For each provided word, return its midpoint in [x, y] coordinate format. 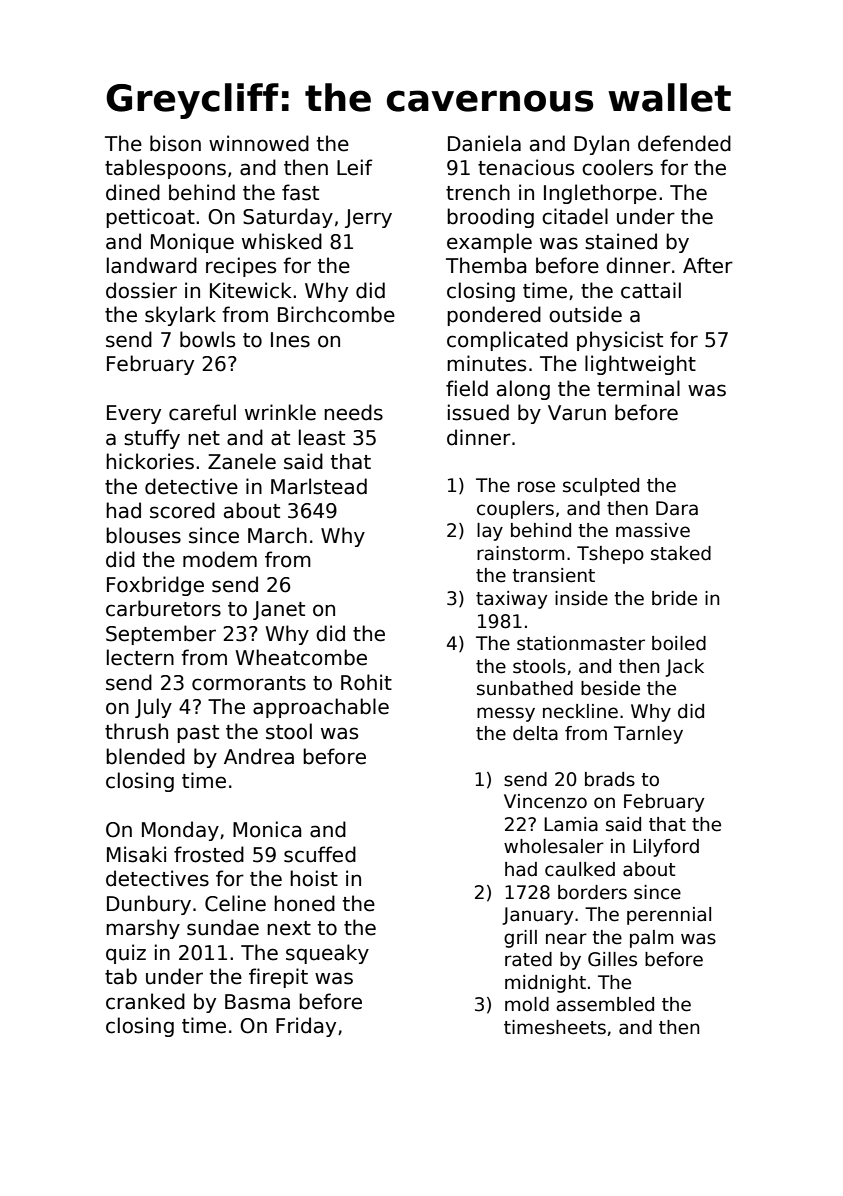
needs [353, 412]
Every [134, 414]
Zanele [242, 461]
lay [490, 532]
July [153, 708]
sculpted [601, 487]
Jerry [368, 218]
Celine [235, 903]
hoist [314, 878]
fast [300, 192]
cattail [651, 290]
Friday [306, 1027]
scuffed [320, 854]
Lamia [571, 824]
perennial [669, 916]
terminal [638, 388]
